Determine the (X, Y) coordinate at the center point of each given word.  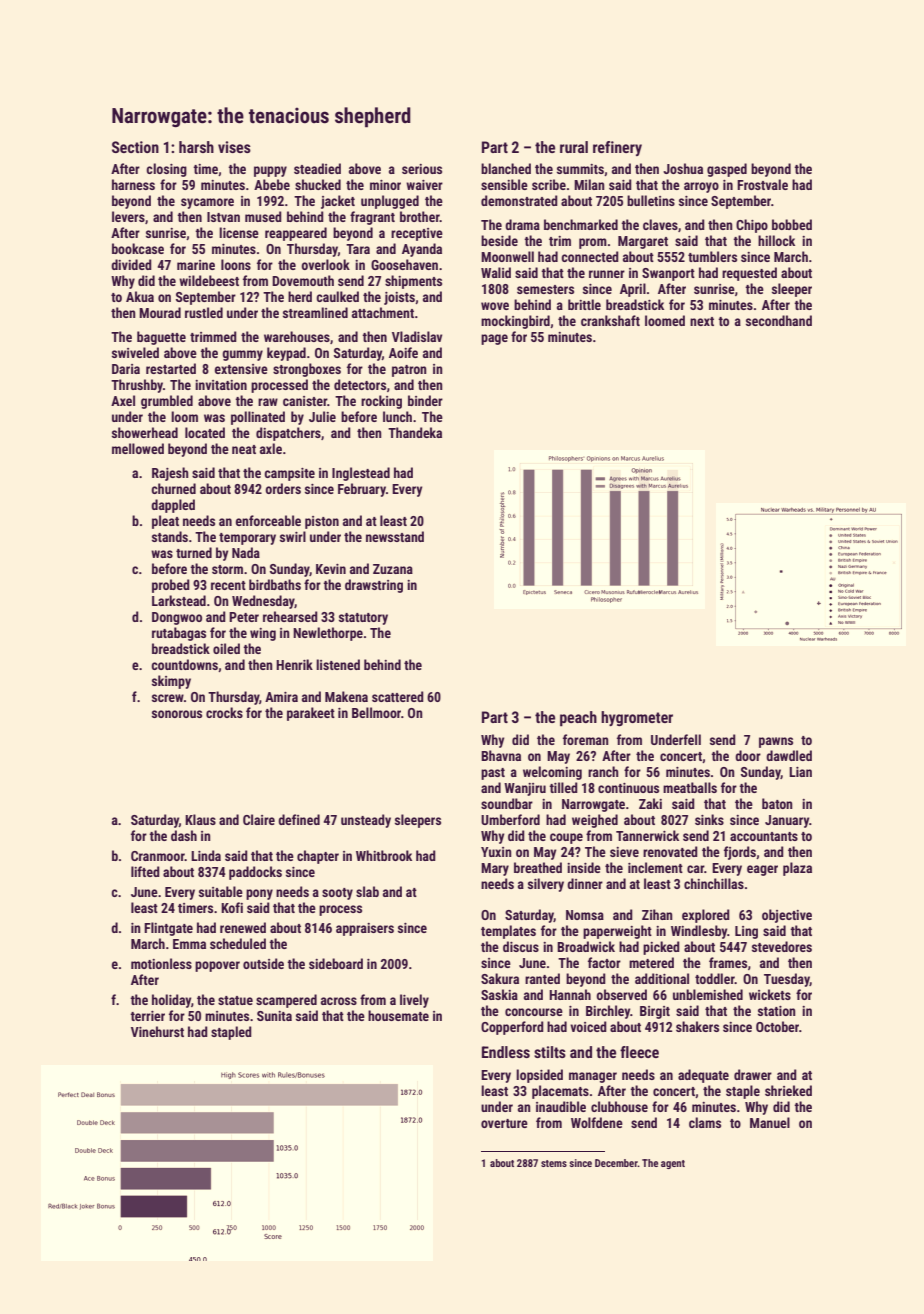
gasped (727, 170)
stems (554, 1163)
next (702, 321)
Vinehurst (157, 1031)
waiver (424, 185)
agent (673, 1164)
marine (196, 265)
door (748, 755)
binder (425, 400)
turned (194, 552)
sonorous (177, 714)
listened (338, 664)
